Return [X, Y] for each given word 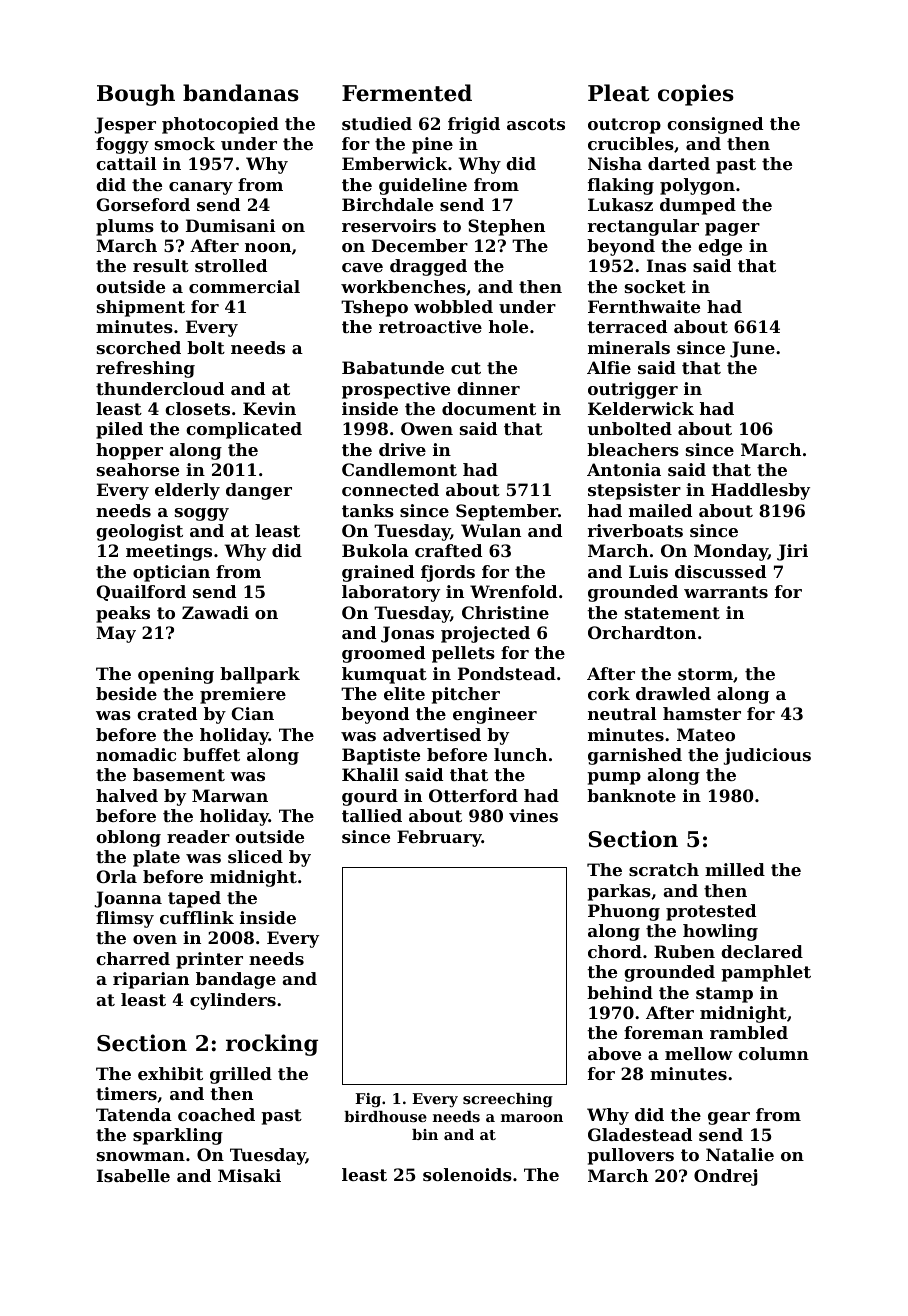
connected [390, 489]
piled [119, 430]
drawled [673, 693]
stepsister [634, 491]
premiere [243, 695]
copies [696, 95]
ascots [536, 124]
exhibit [170, 1073]
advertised [432, 734]
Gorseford [143, 204]
